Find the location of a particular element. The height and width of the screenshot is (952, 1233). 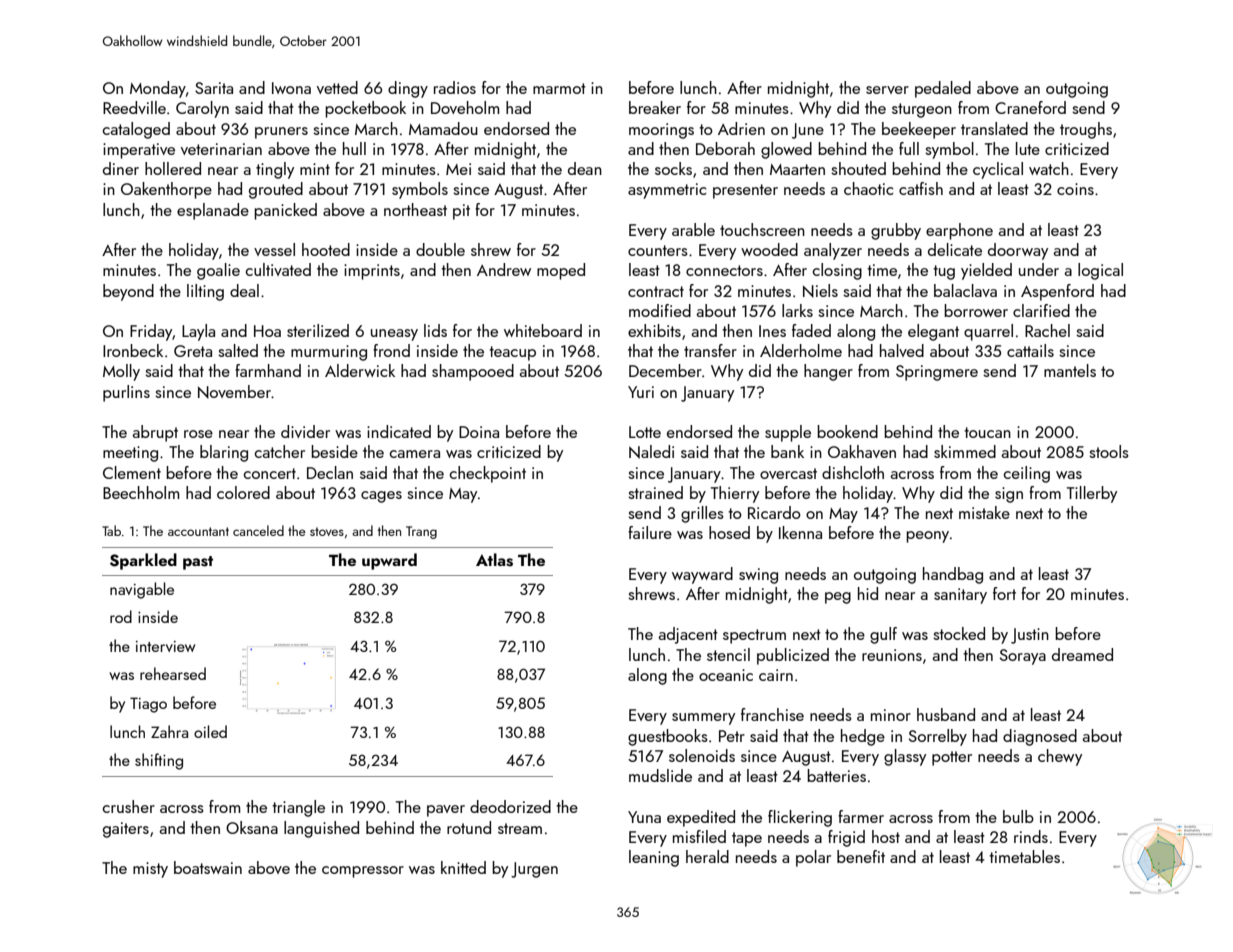

rehearsed is located at coordinates (173, 673).
